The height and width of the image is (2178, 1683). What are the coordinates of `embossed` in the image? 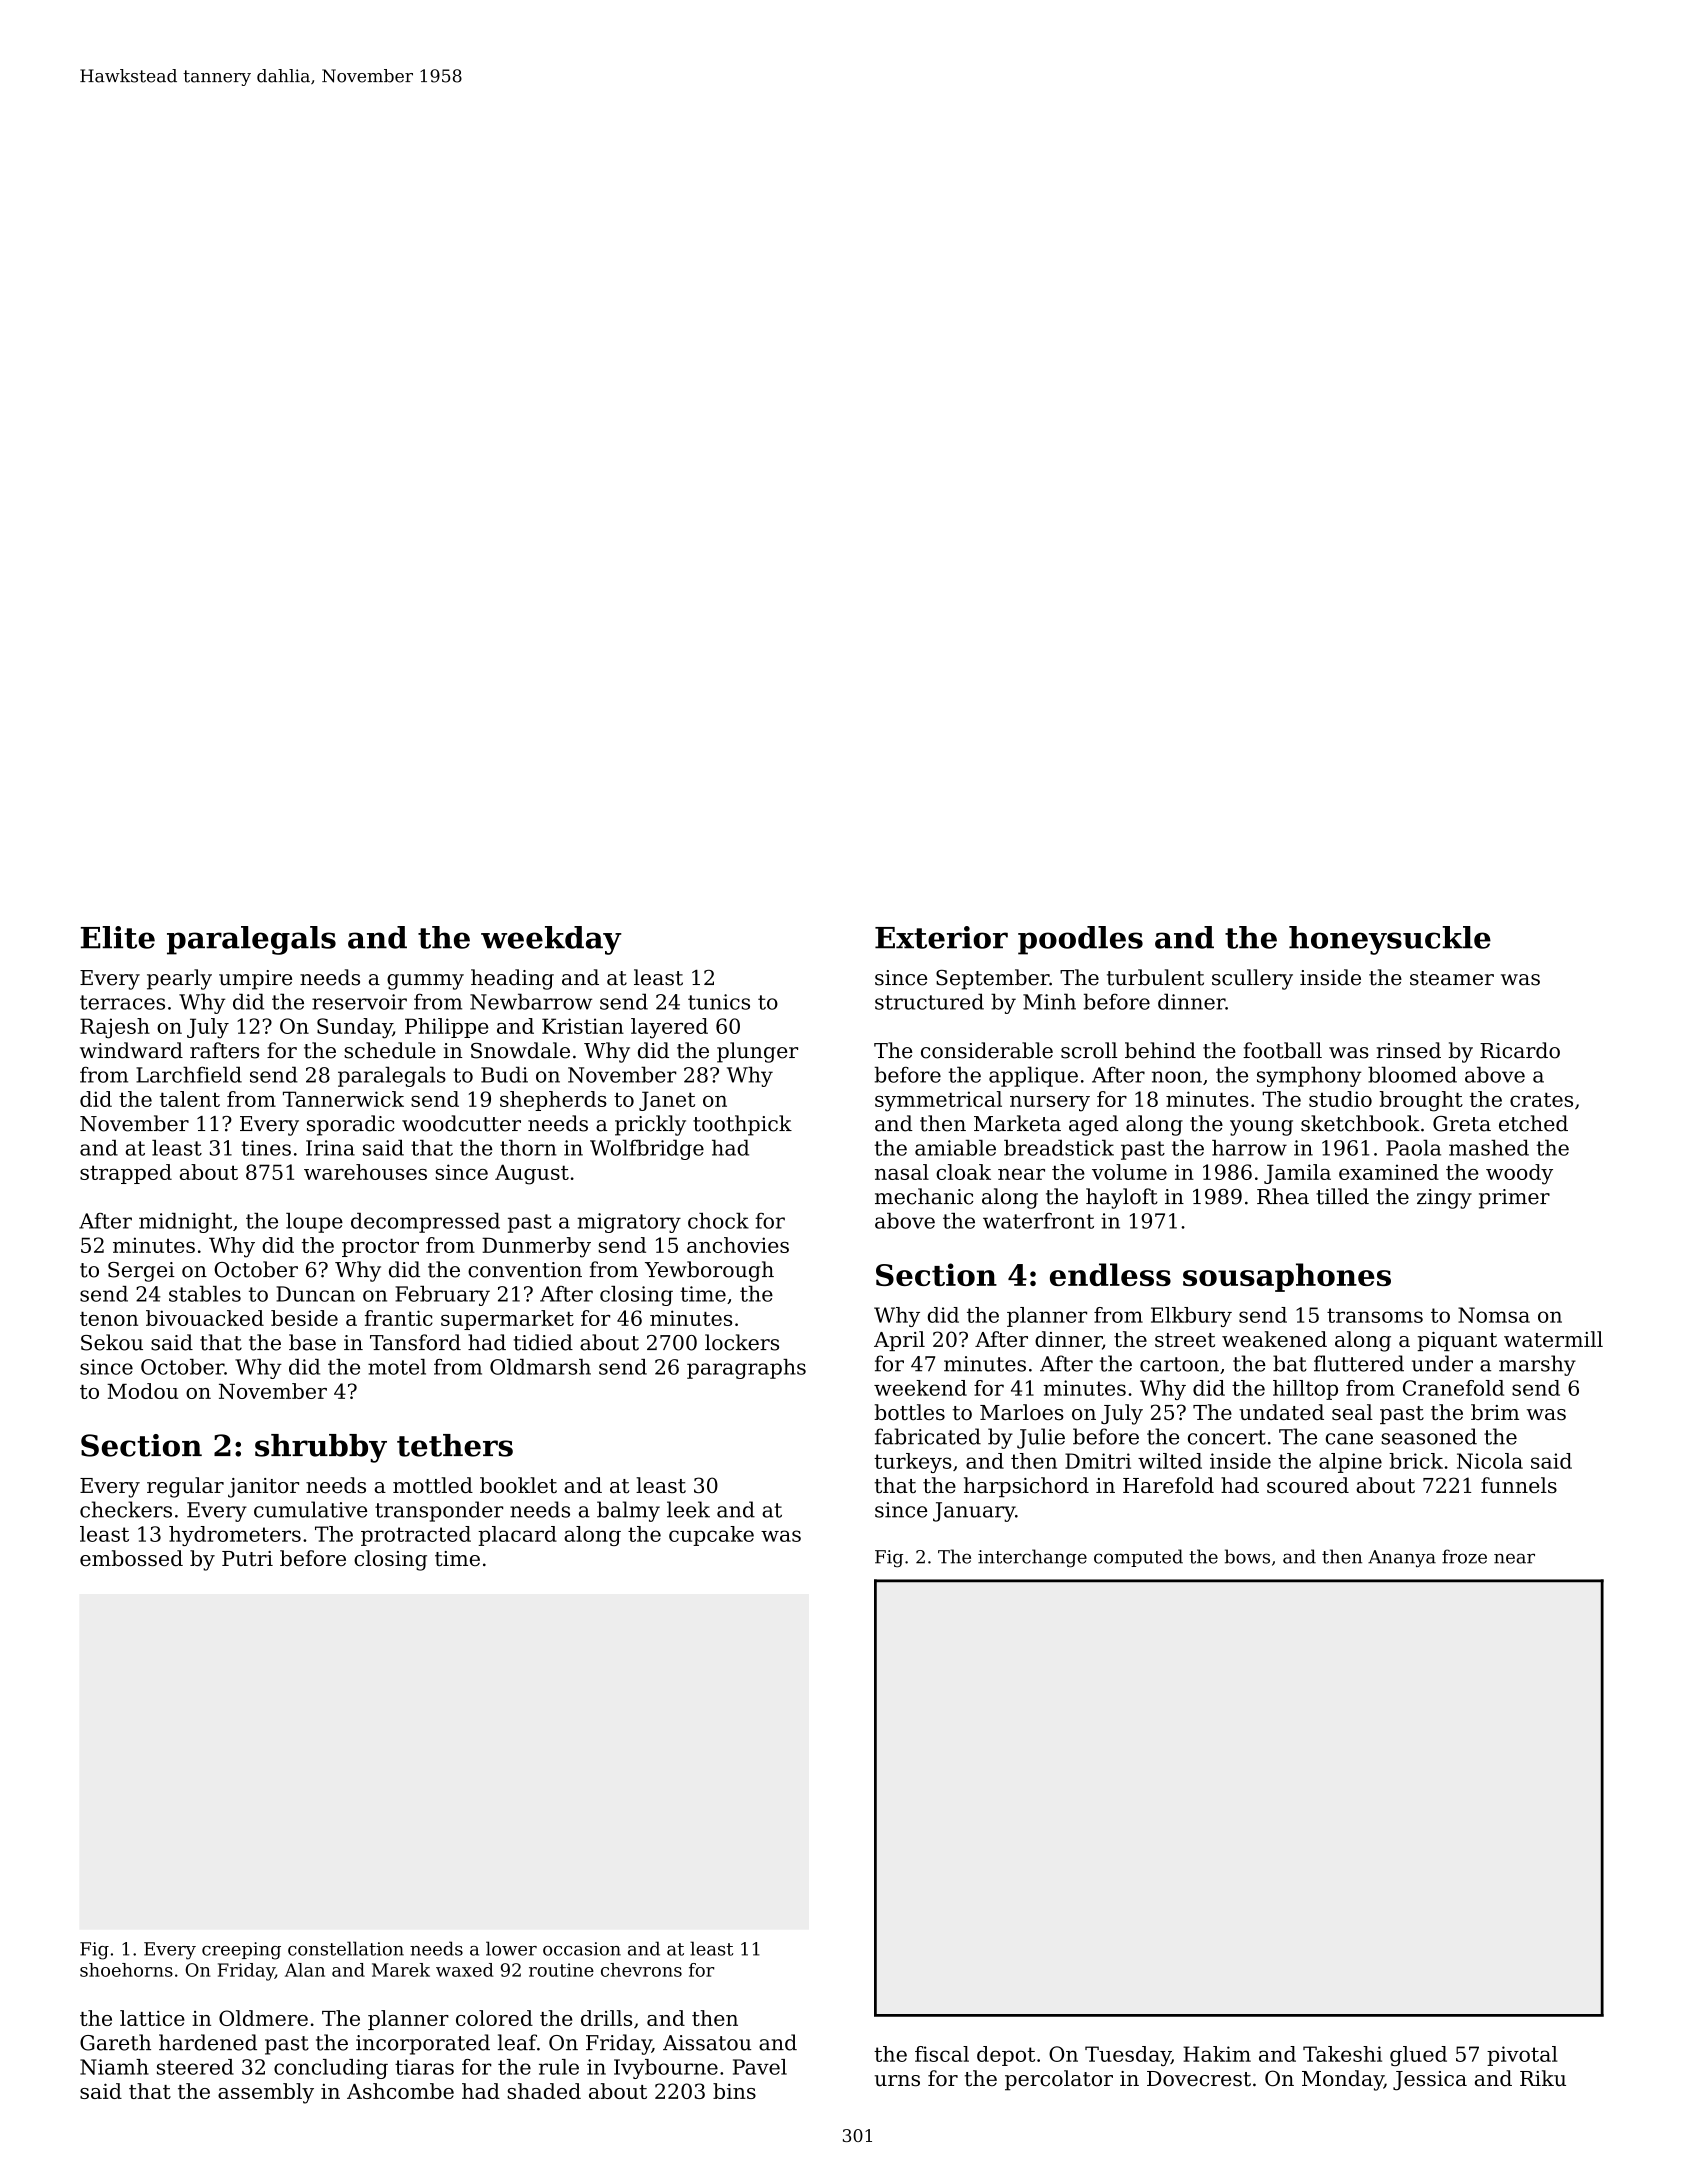 It's located at (131, 1558).
